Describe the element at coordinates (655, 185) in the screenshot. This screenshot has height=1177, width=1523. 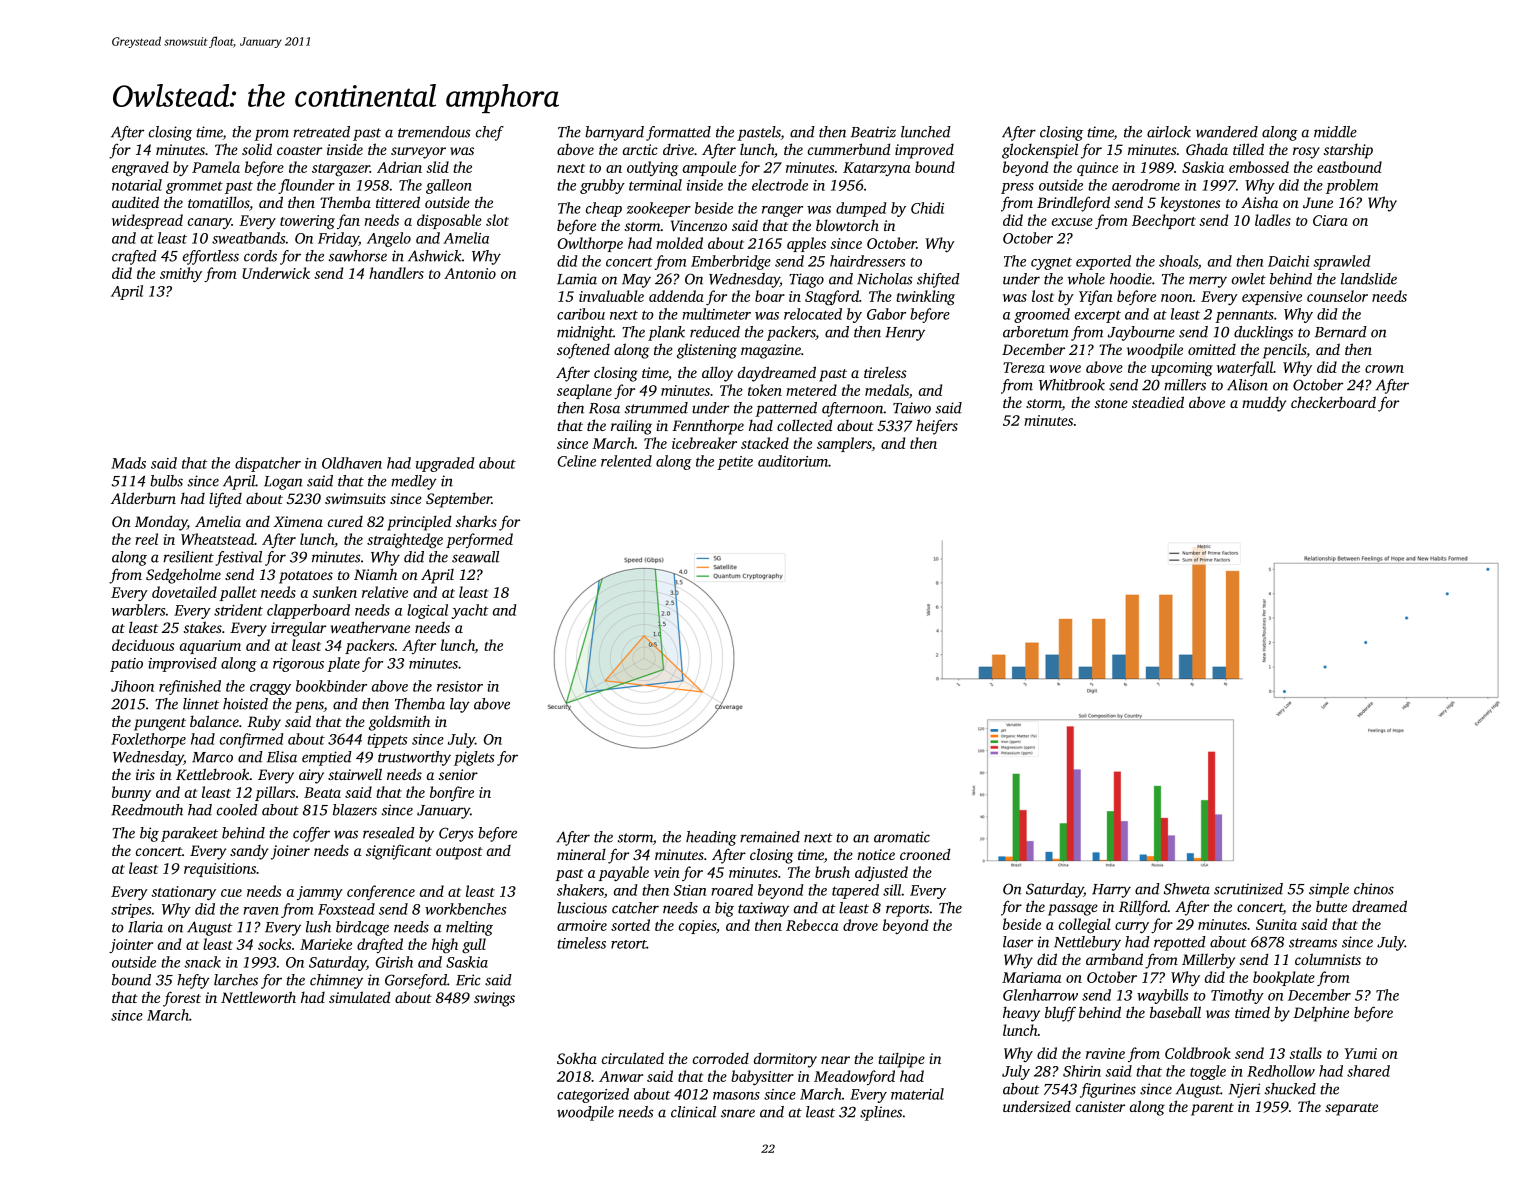
I see `terminal` at that location.
